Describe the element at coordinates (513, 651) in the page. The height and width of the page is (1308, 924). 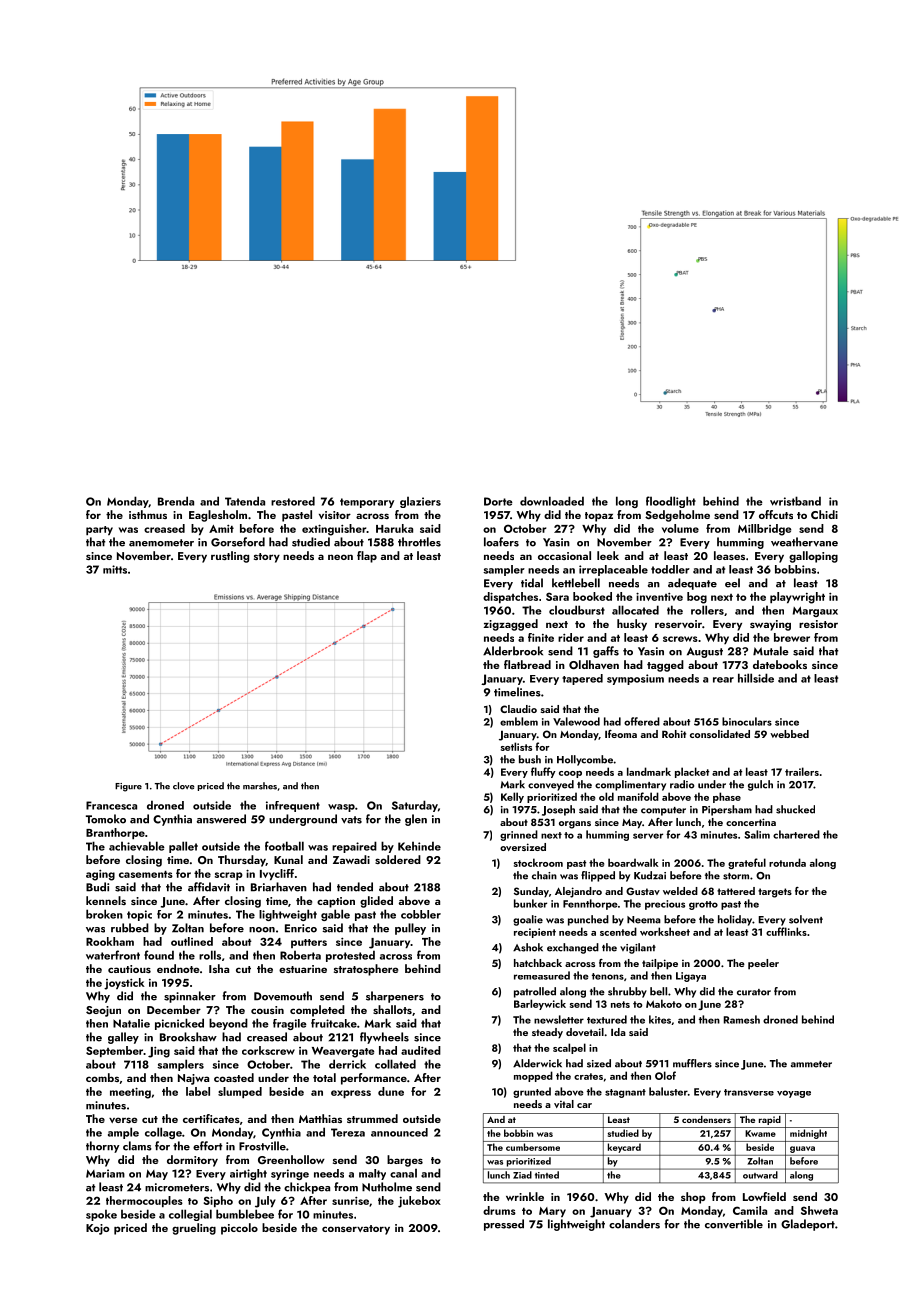
I see `Alderbrook` at that location.
